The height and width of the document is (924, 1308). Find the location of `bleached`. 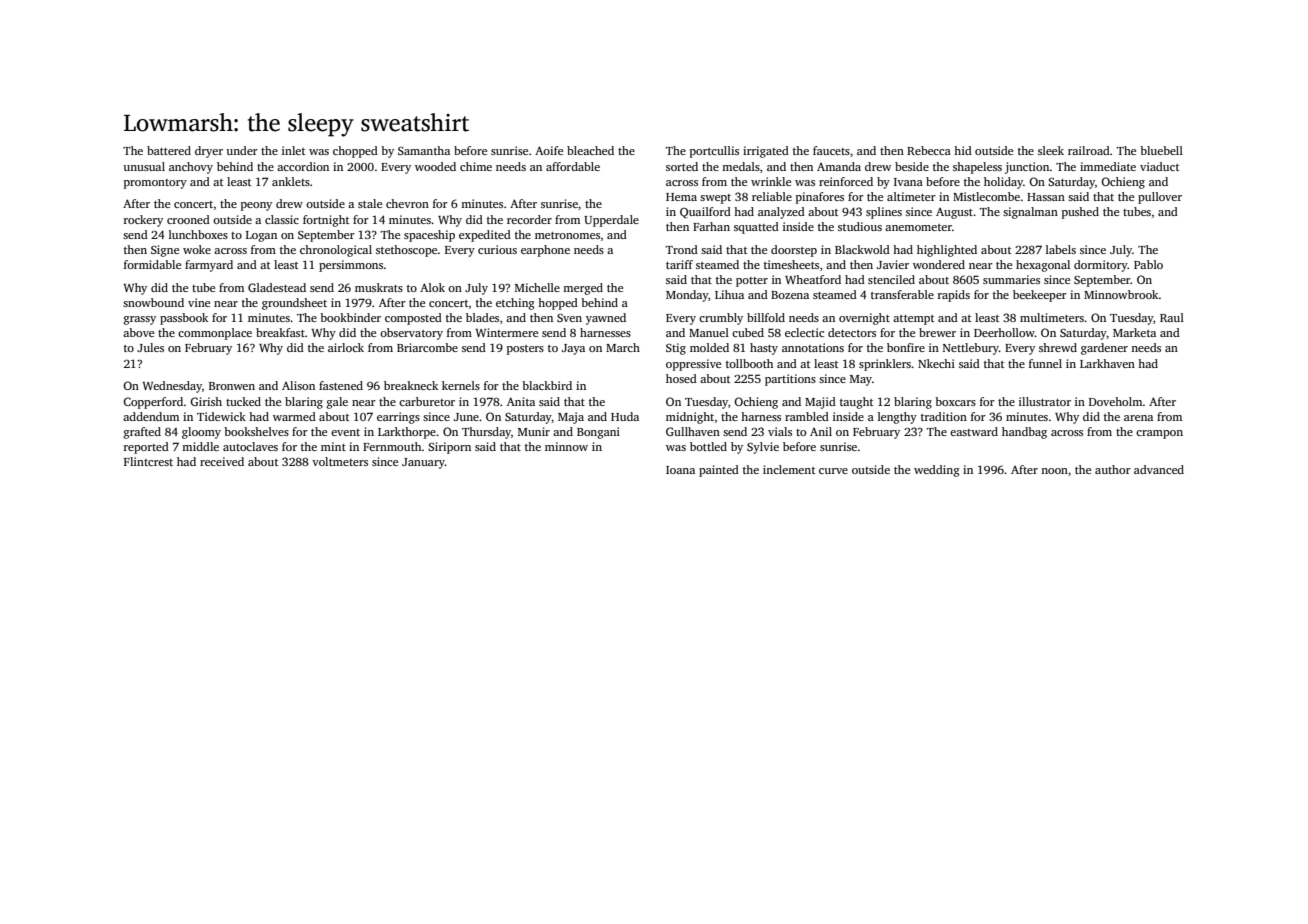

bleached is located at coordinates (590, 150).
